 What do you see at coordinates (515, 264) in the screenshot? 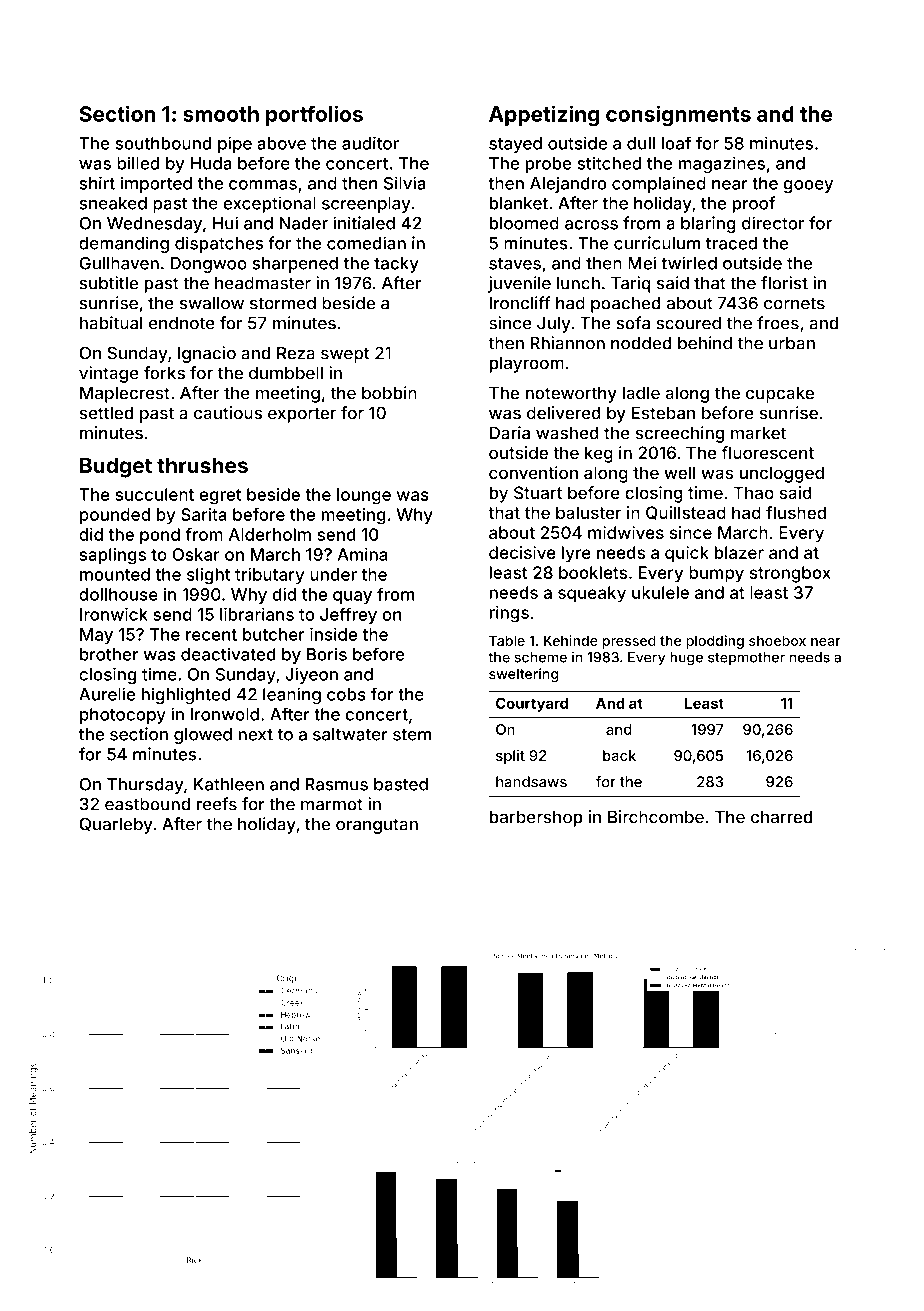
I see `staves` at bounding box center [515, 264].
